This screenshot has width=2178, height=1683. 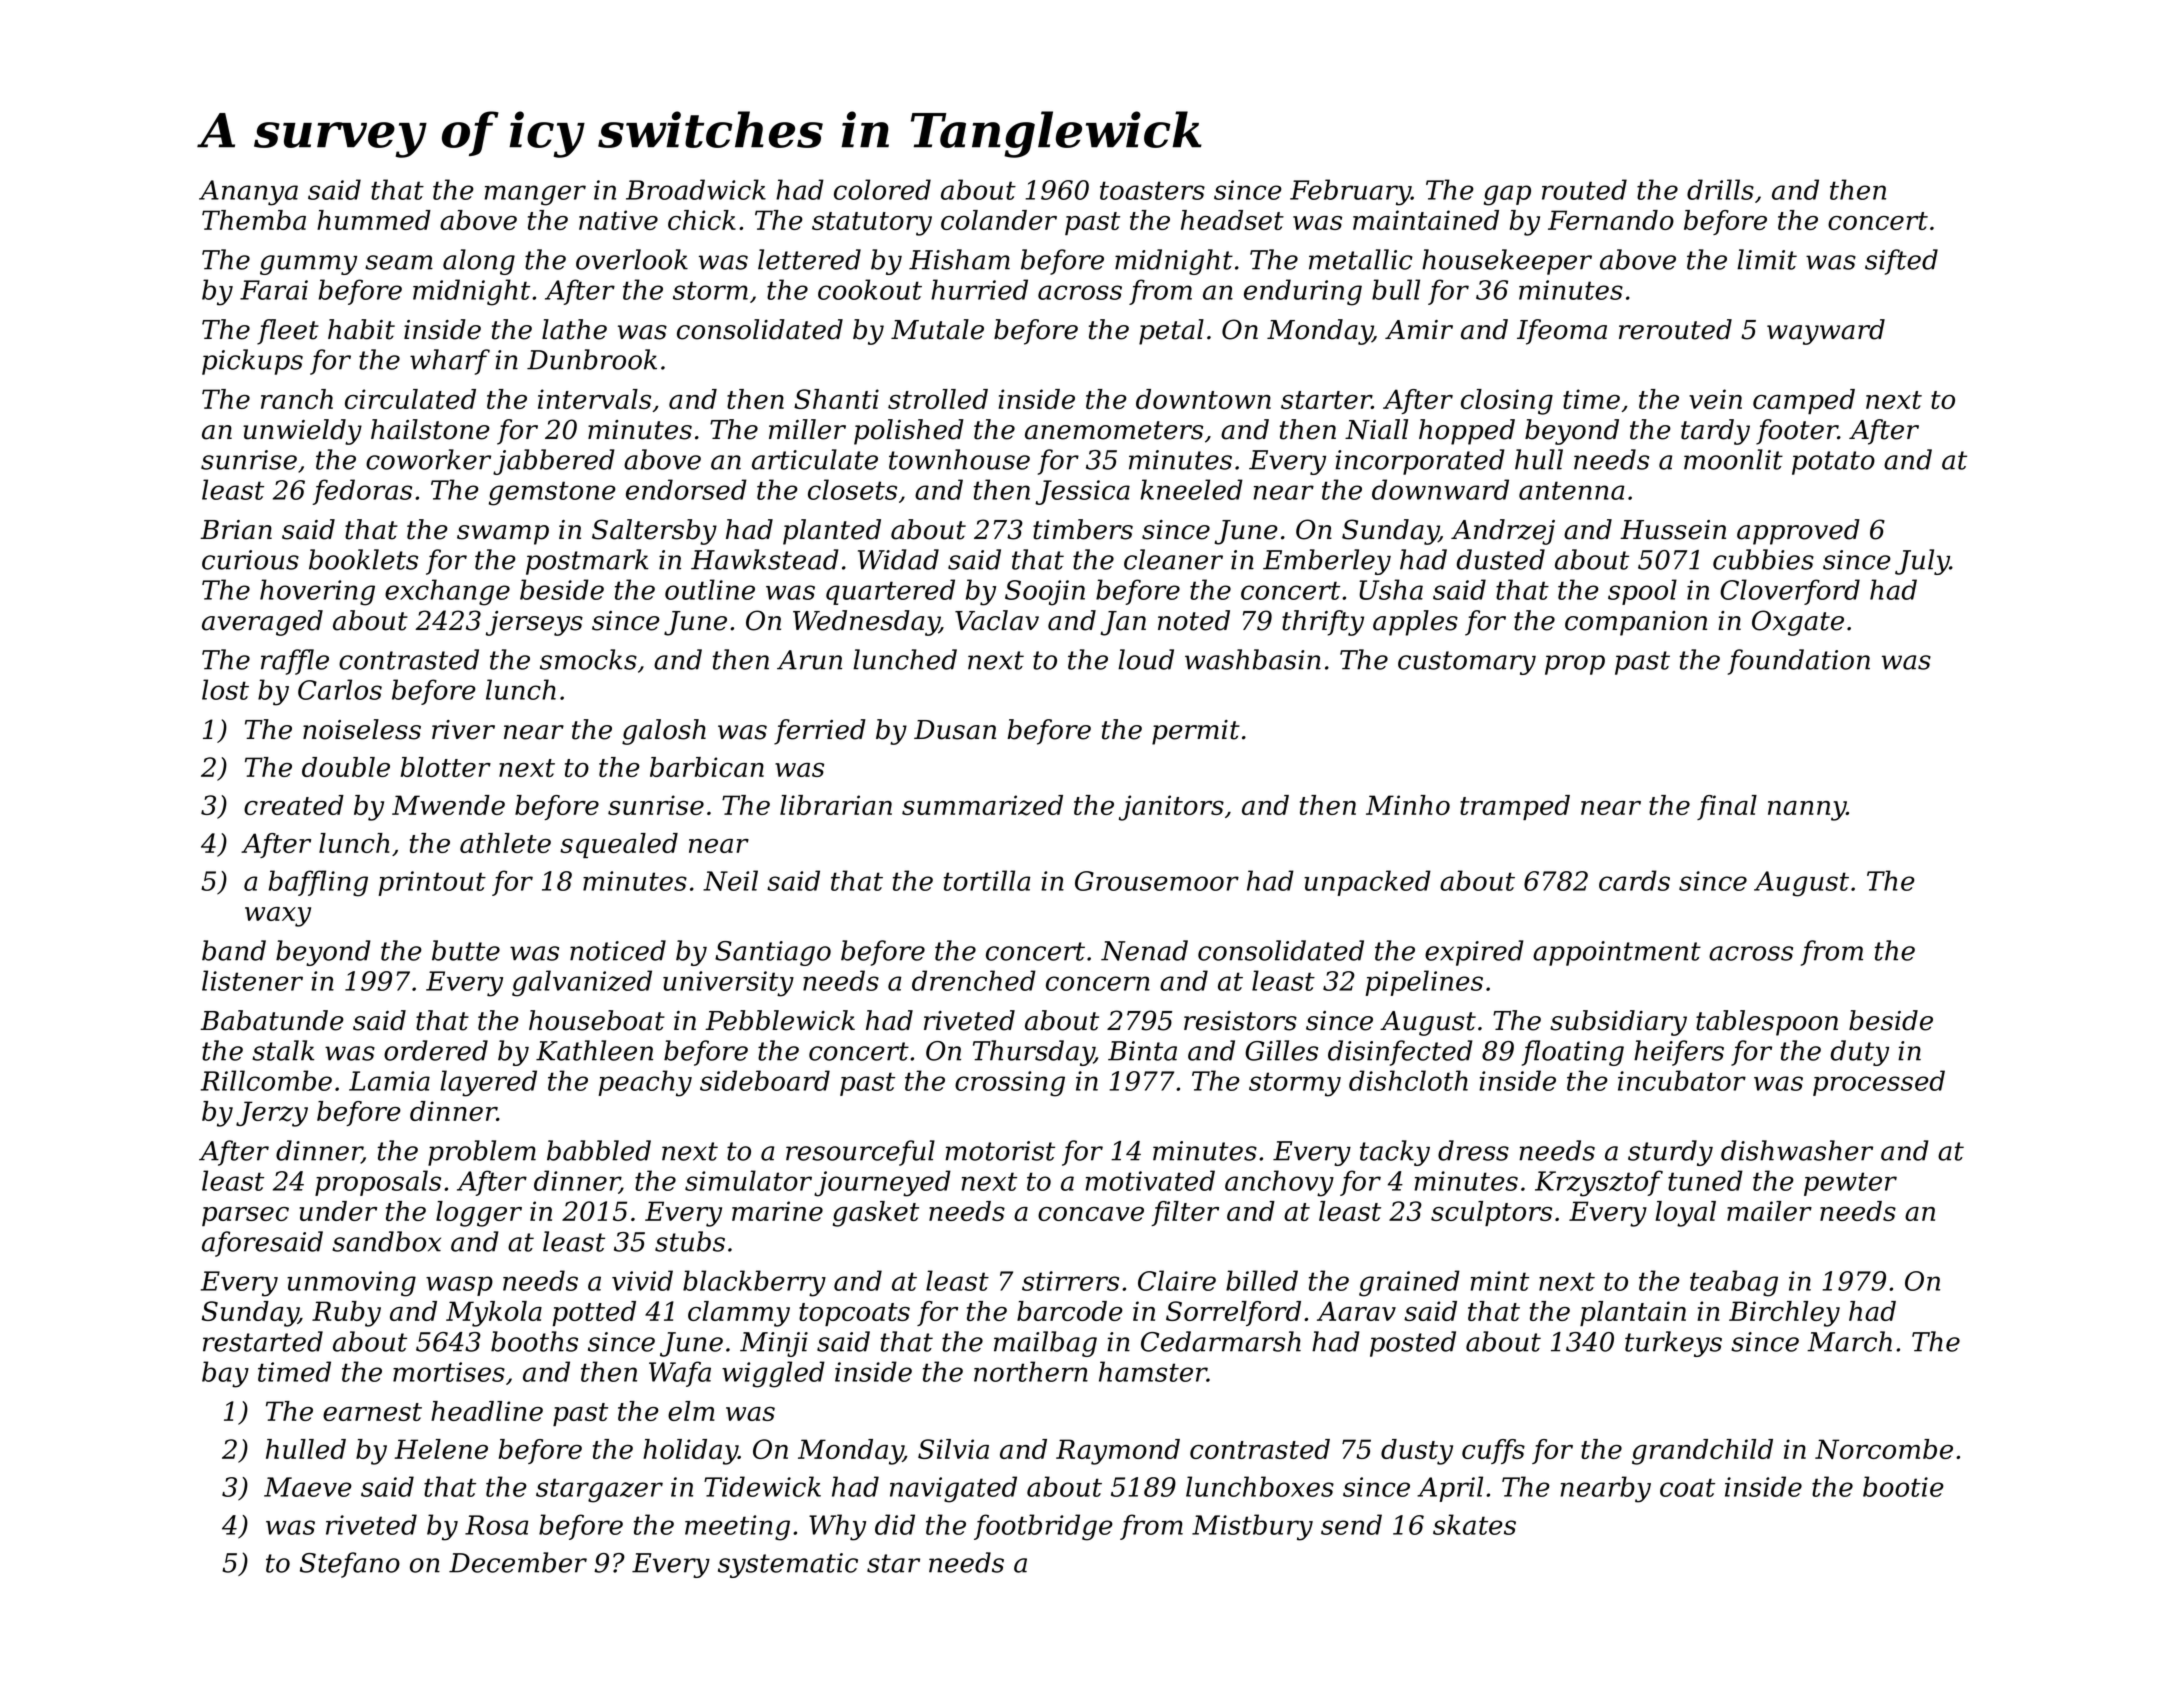 I want to click on Ananya, so click(x=248, y=193).
